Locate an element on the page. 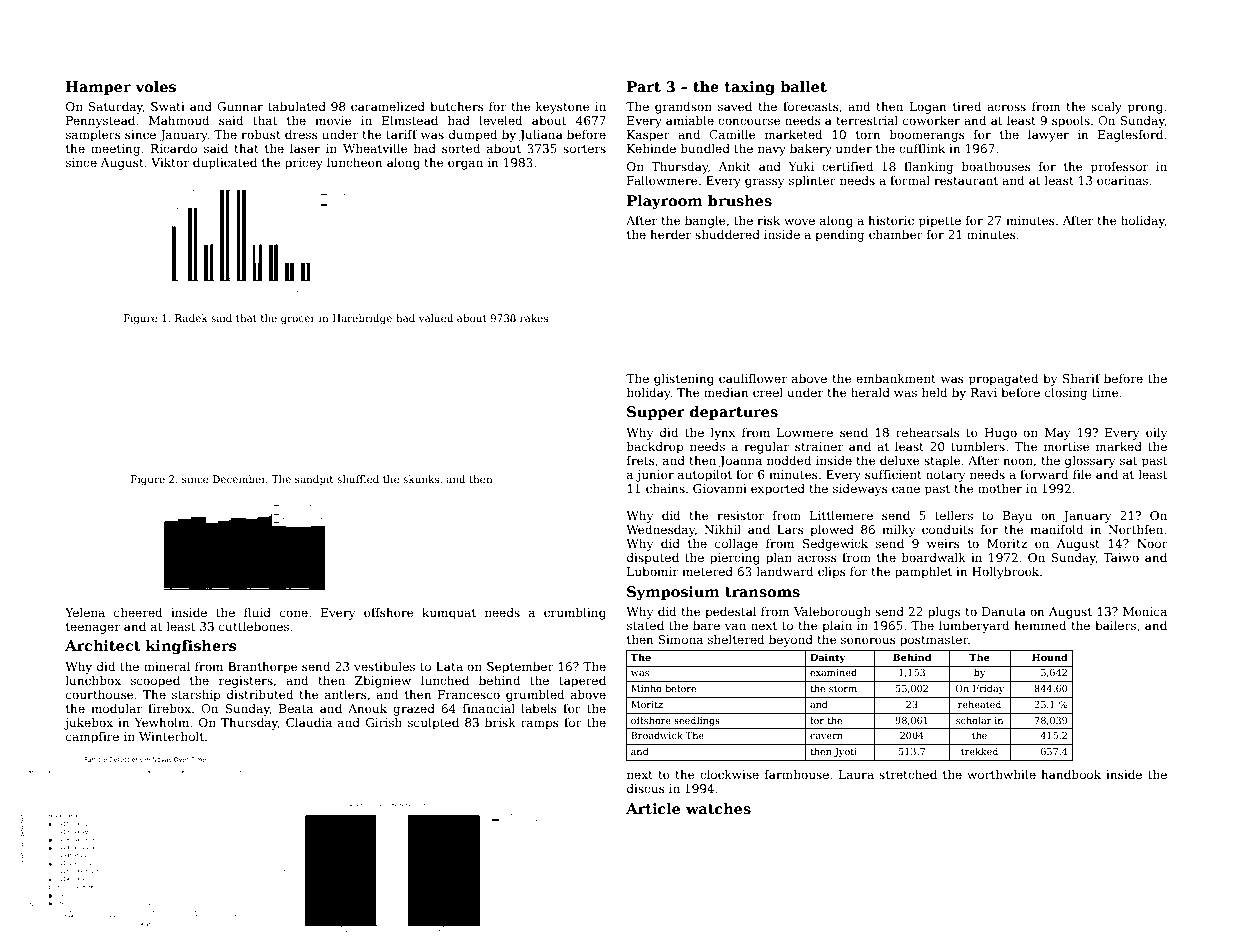  campfire is located at coordinates (92, 738).
